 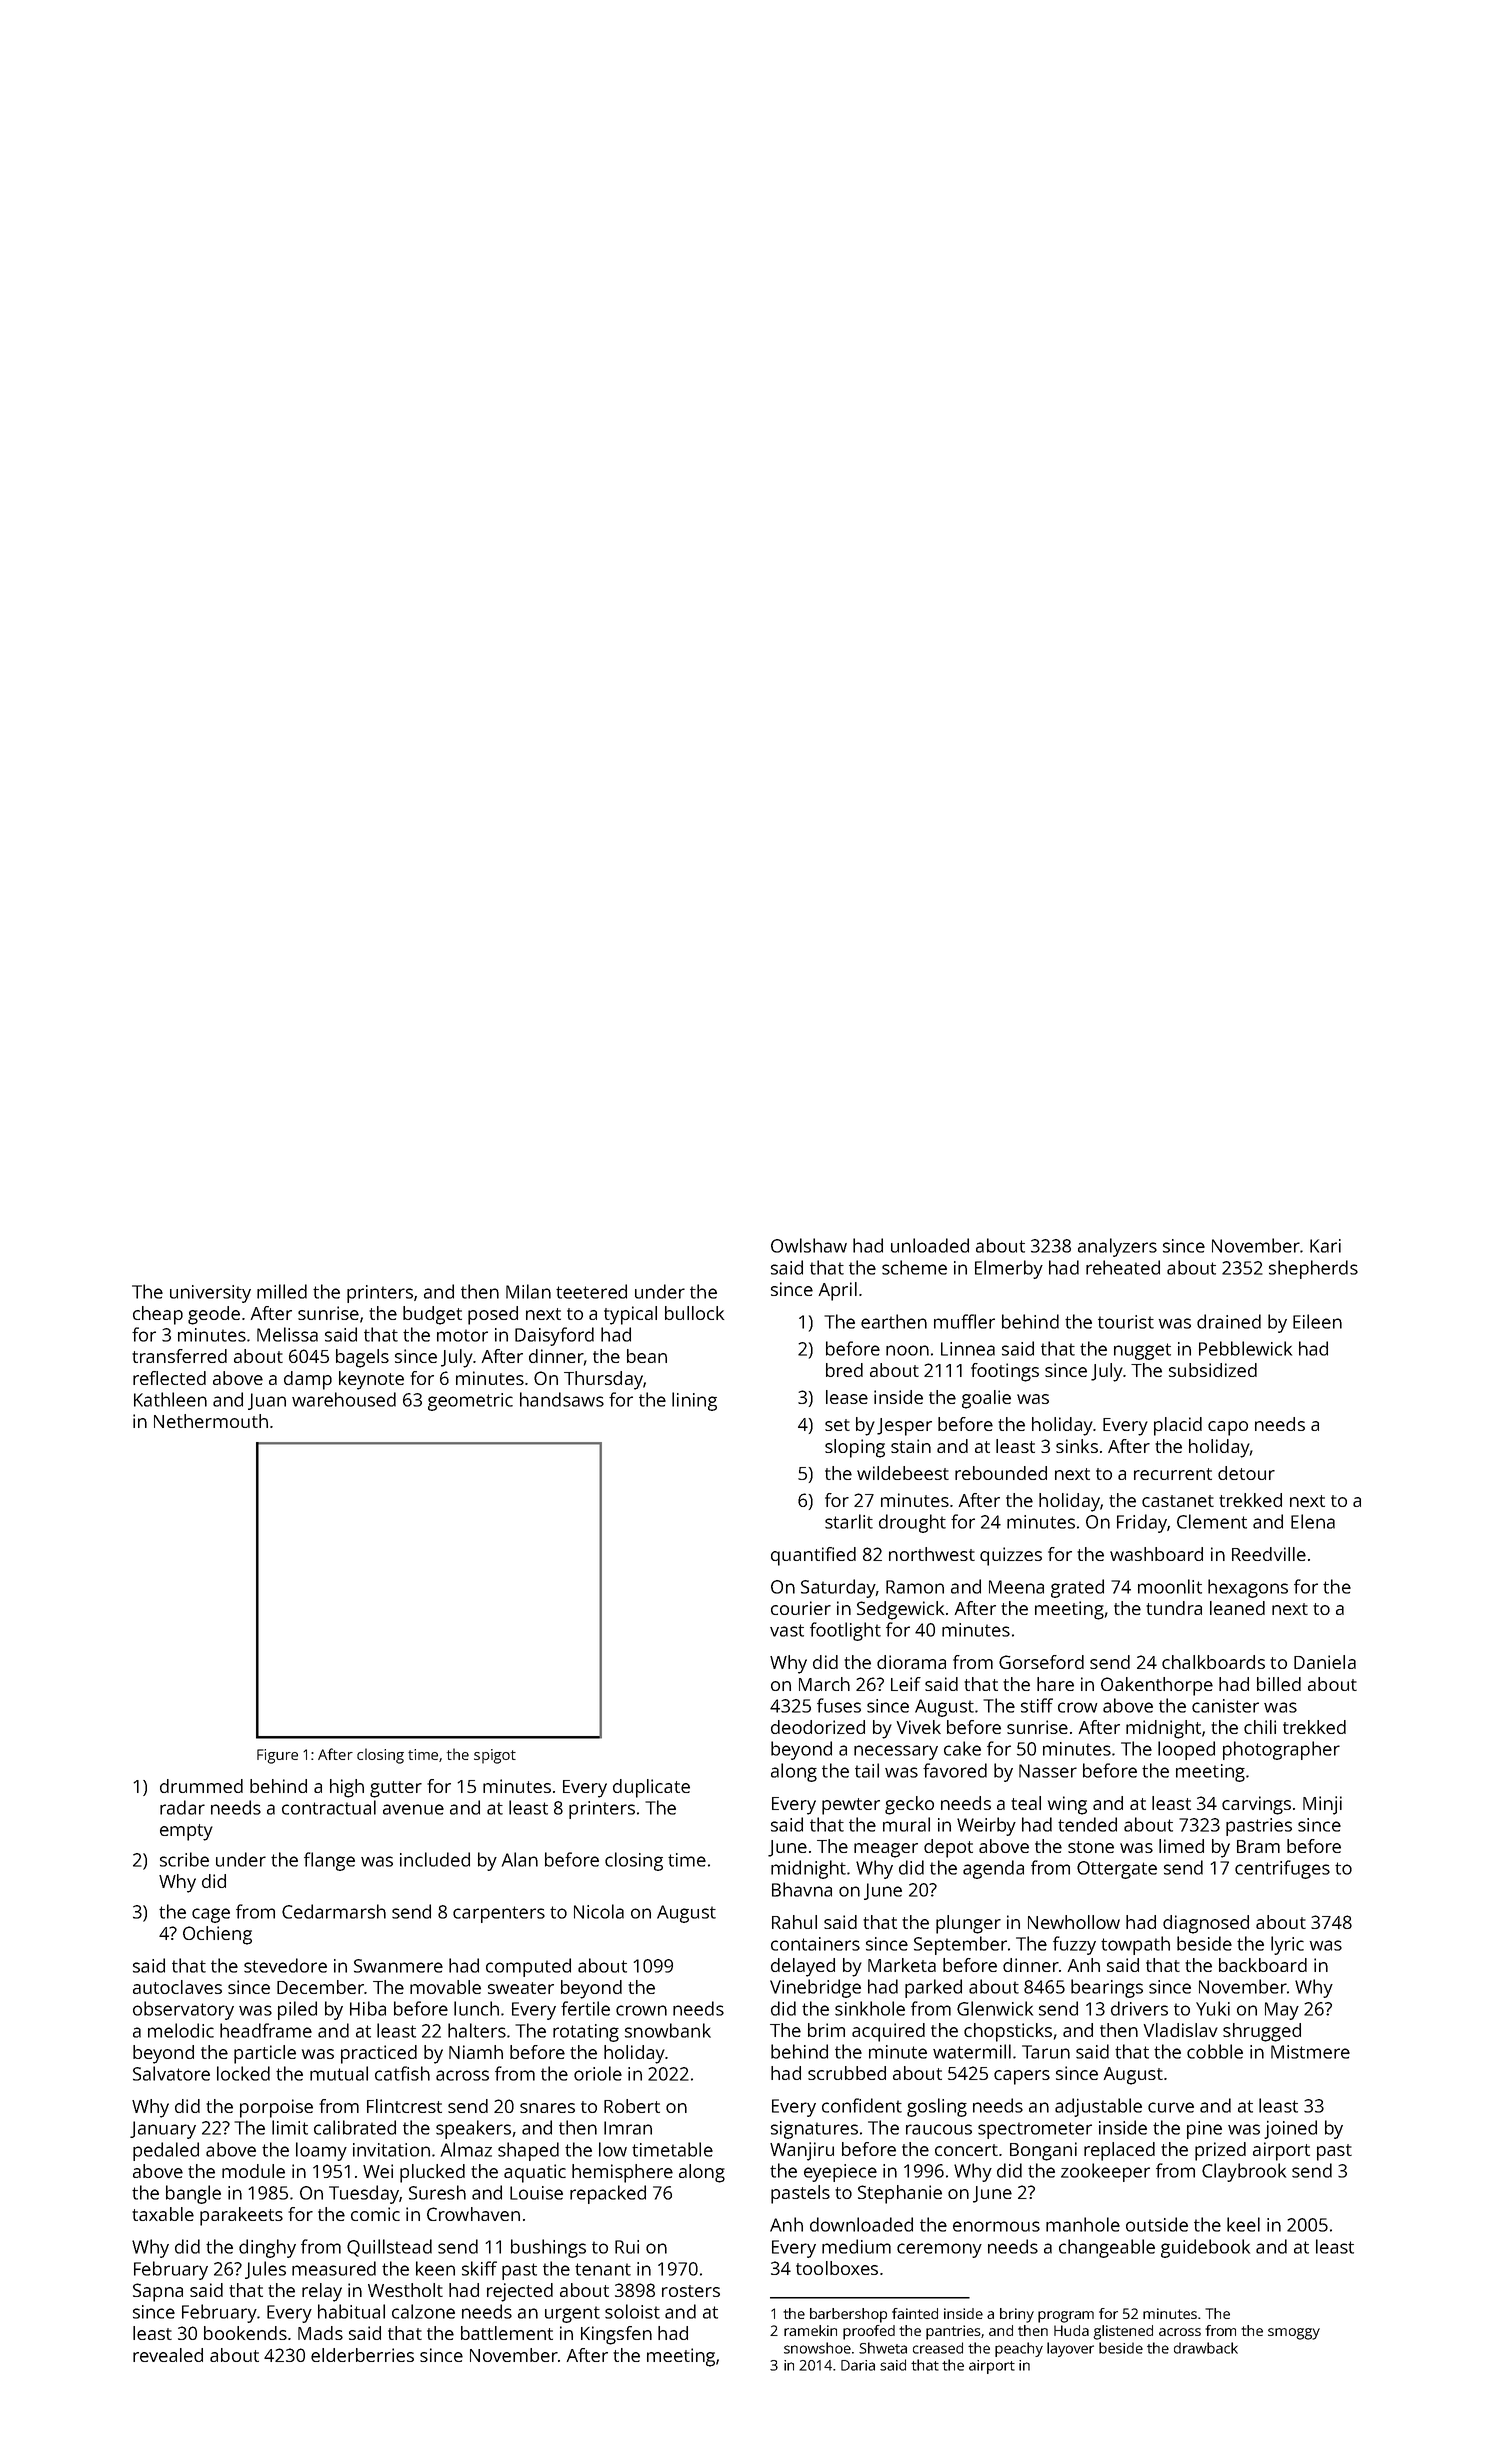 I want to click on stevedore, so click(x=285, y=1965).
